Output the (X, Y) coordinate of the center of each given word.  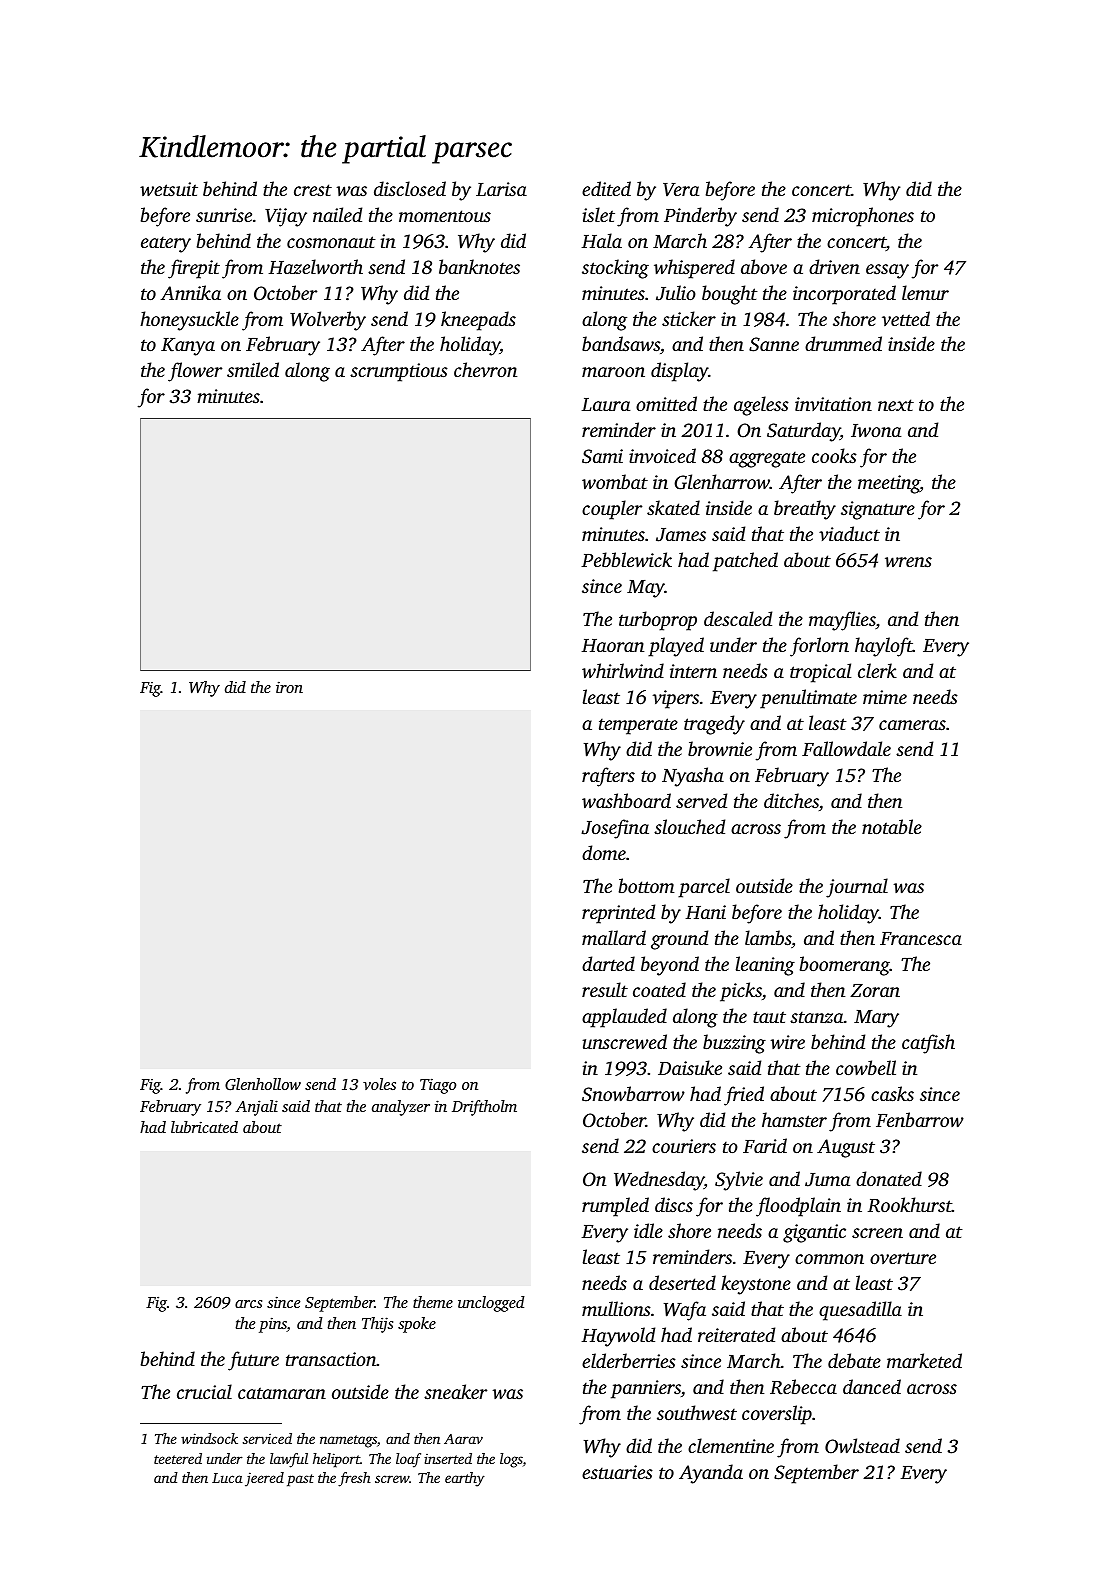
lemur (925, 292)
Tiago (438, 1086)
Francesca (921, 938)
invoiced (662, 455)
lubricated (204, 1127)
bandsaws (621, 344)
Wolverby (328, 321)
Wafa (685, 1311)
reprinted (618, 914)
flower (195, 372)
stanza (817, 1017)
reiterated (736, 1334)
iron (289, 687)
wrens (908, 562)
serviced (267, 1438)
